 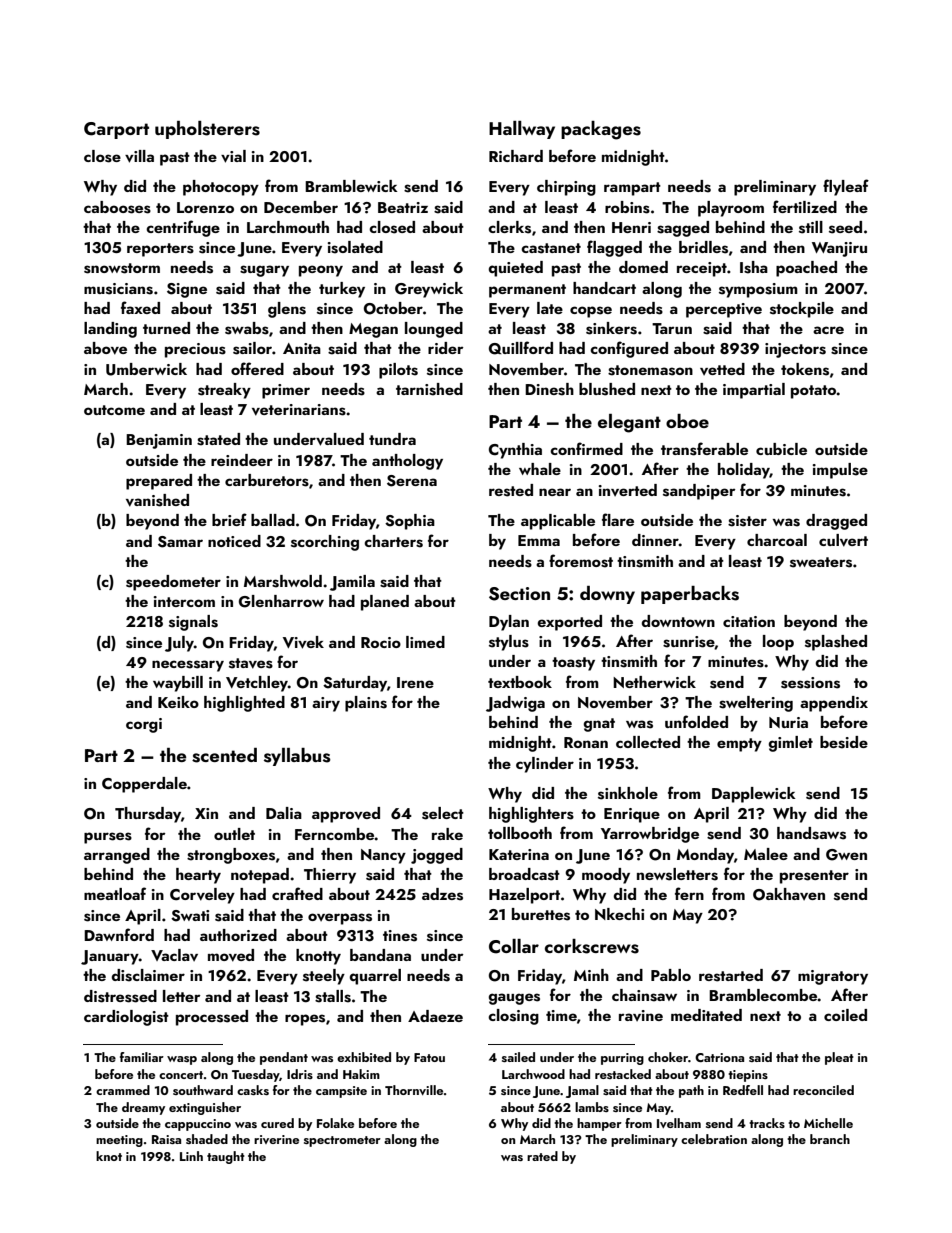 I want to click on upholsterers, so click(x=207, y=130).
